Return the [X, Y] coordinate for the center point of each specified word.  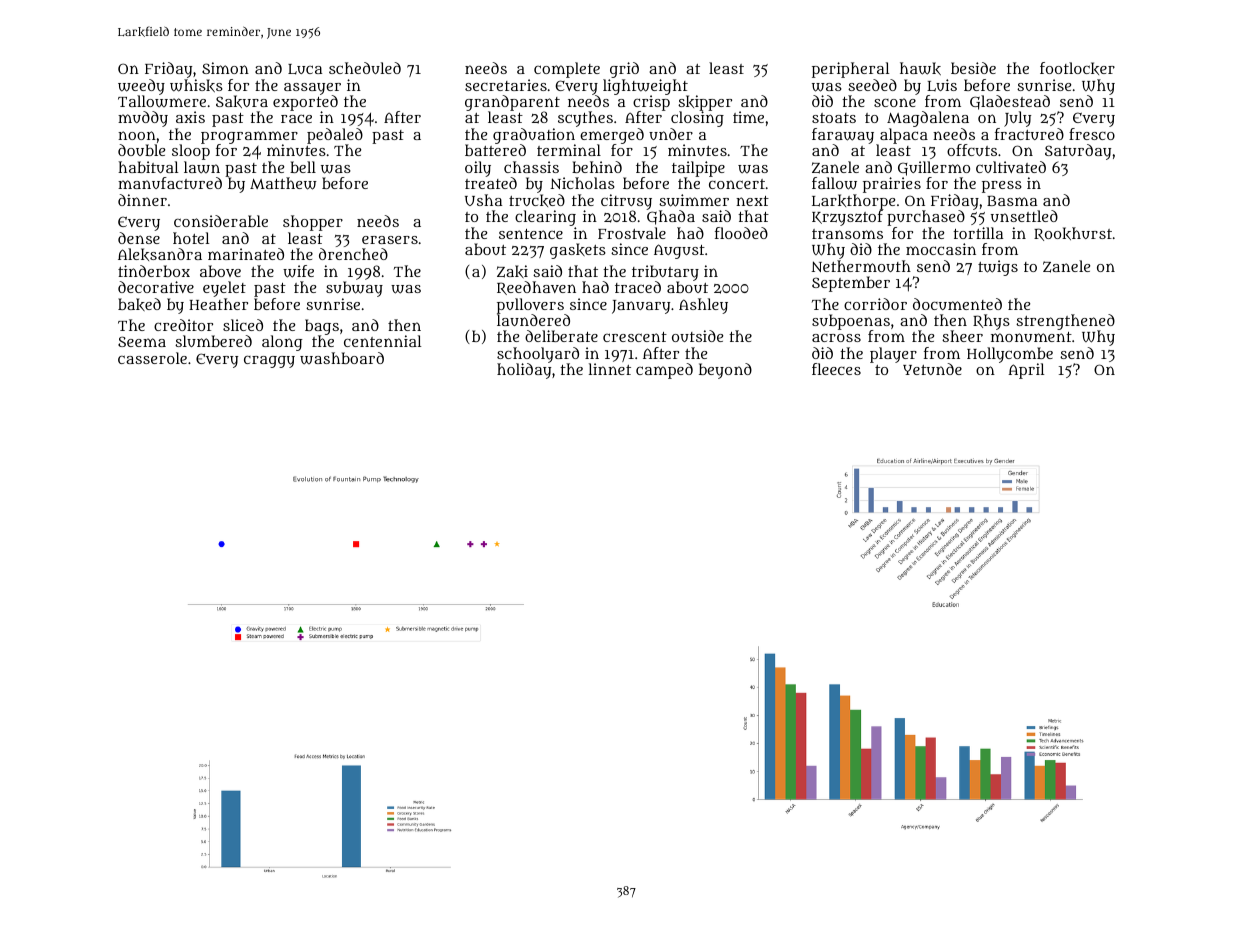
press [1002, 187]
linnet [610, 369]
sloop [191, 152]
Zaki [512, 271]
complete [567, 70]
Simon [225, 68]
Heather [218, 304]
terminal [569, 150]
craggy [269, 361]
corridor [875, 304]
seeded [872, 85]
